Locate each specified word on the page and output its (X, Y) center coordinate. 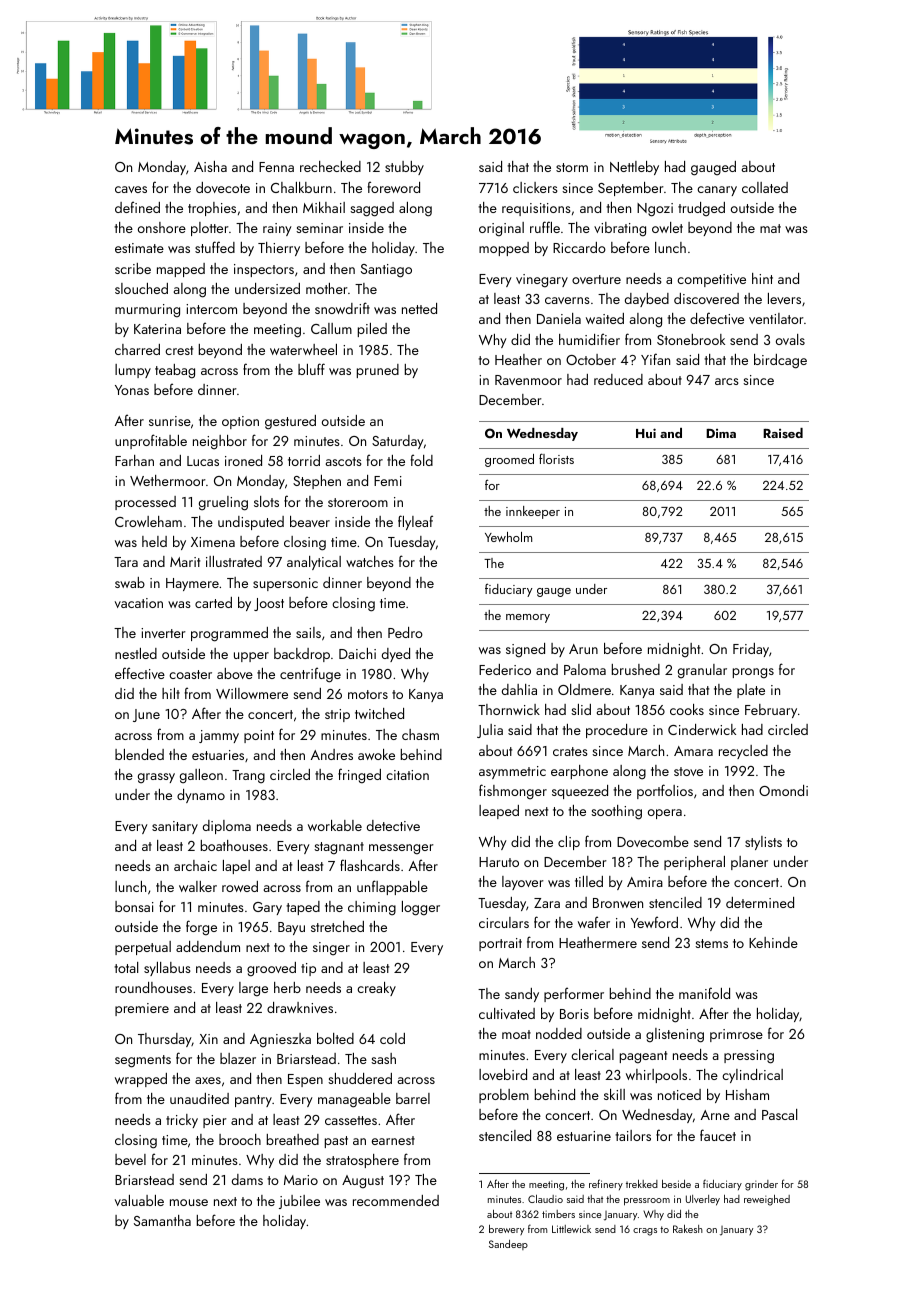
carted (213, 602)
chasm (420, 734)
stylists (763, 843)
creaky (376, 989)
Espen (305, 1080)
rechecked (330, 166)
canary (717, 191)
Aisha (210, 166)
